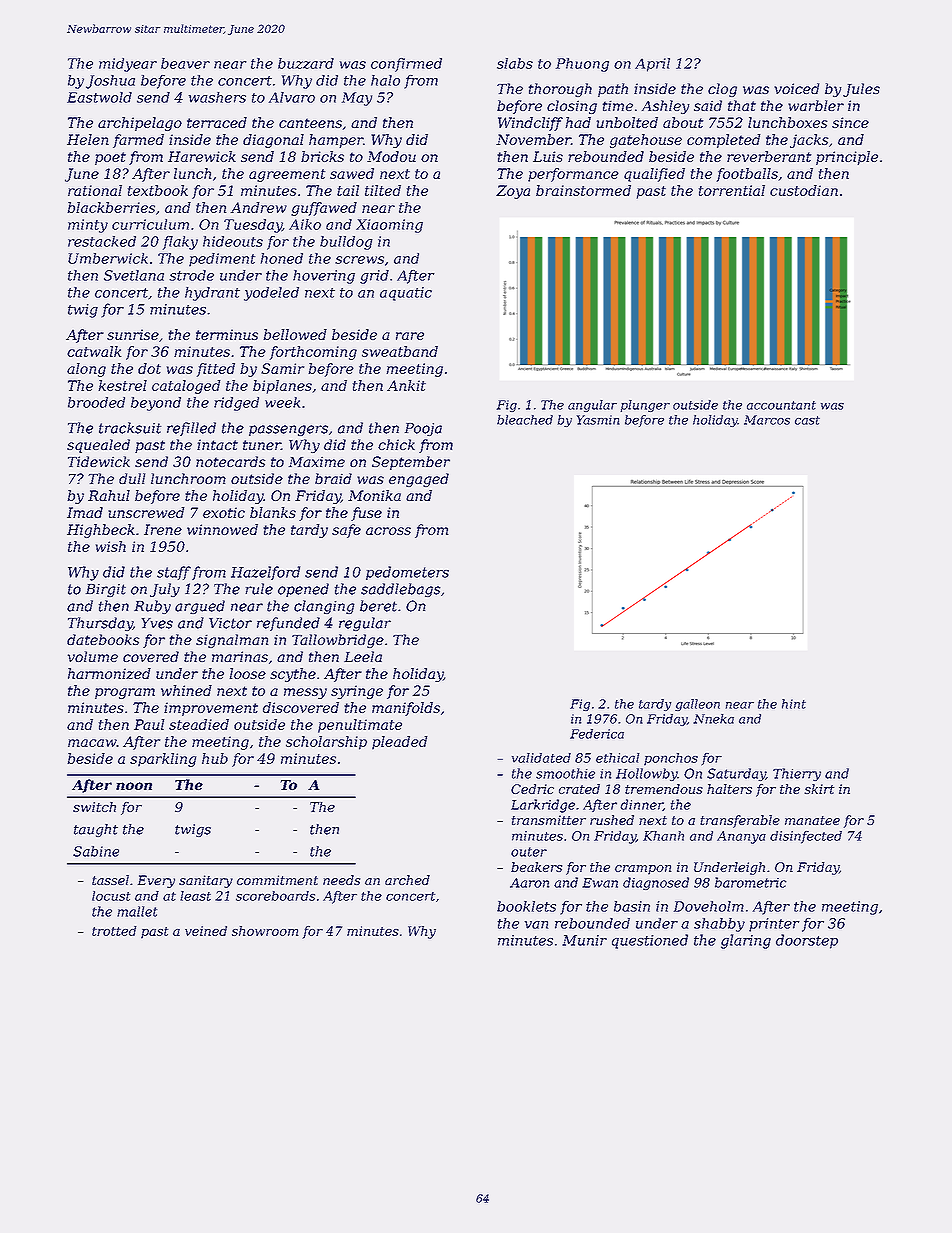  Describe the element at coordinates (861, 90) in the image. I see `Jules` at that location.
